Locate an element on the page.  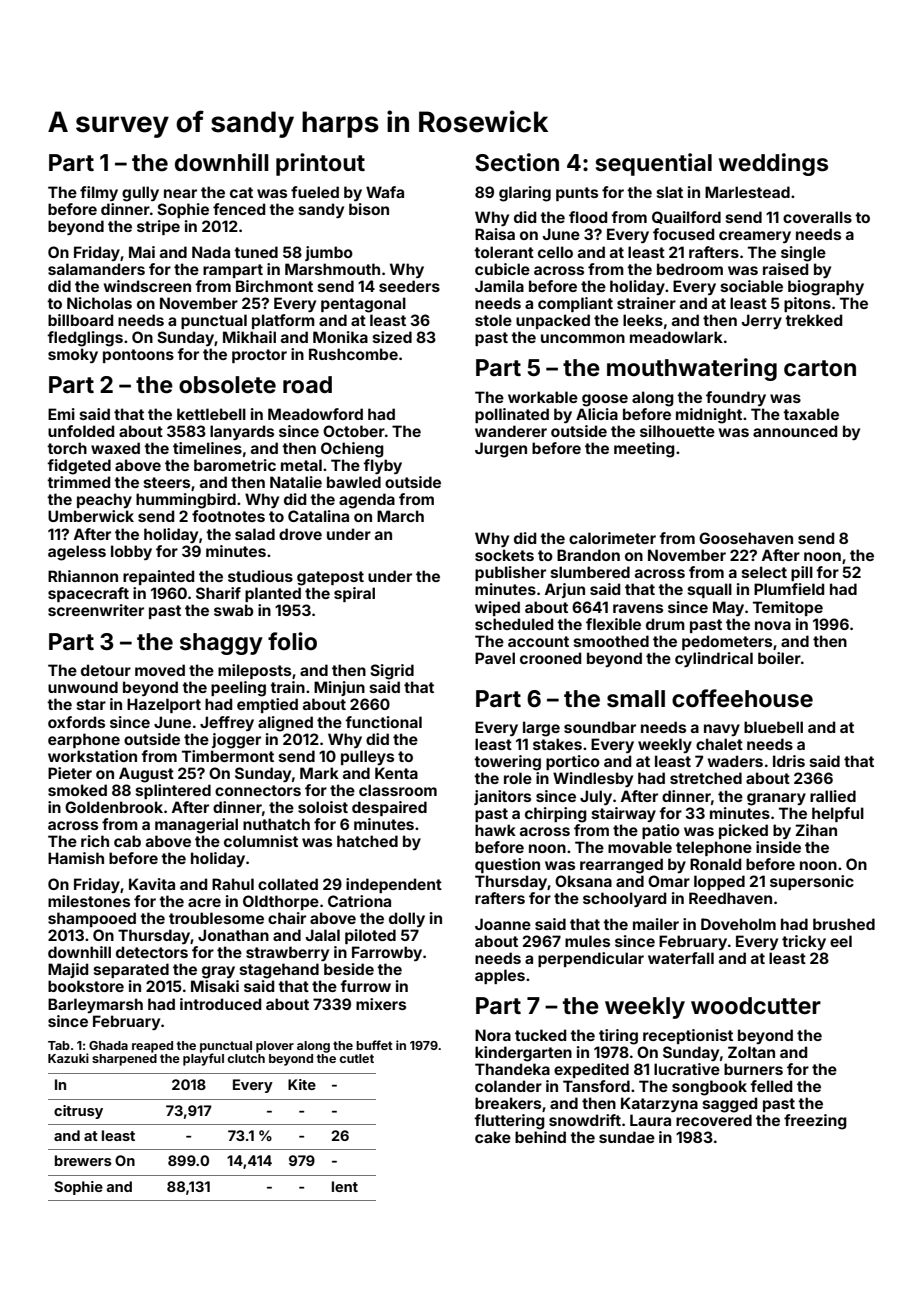
Farrowby is located at coordinates (387, 953).
